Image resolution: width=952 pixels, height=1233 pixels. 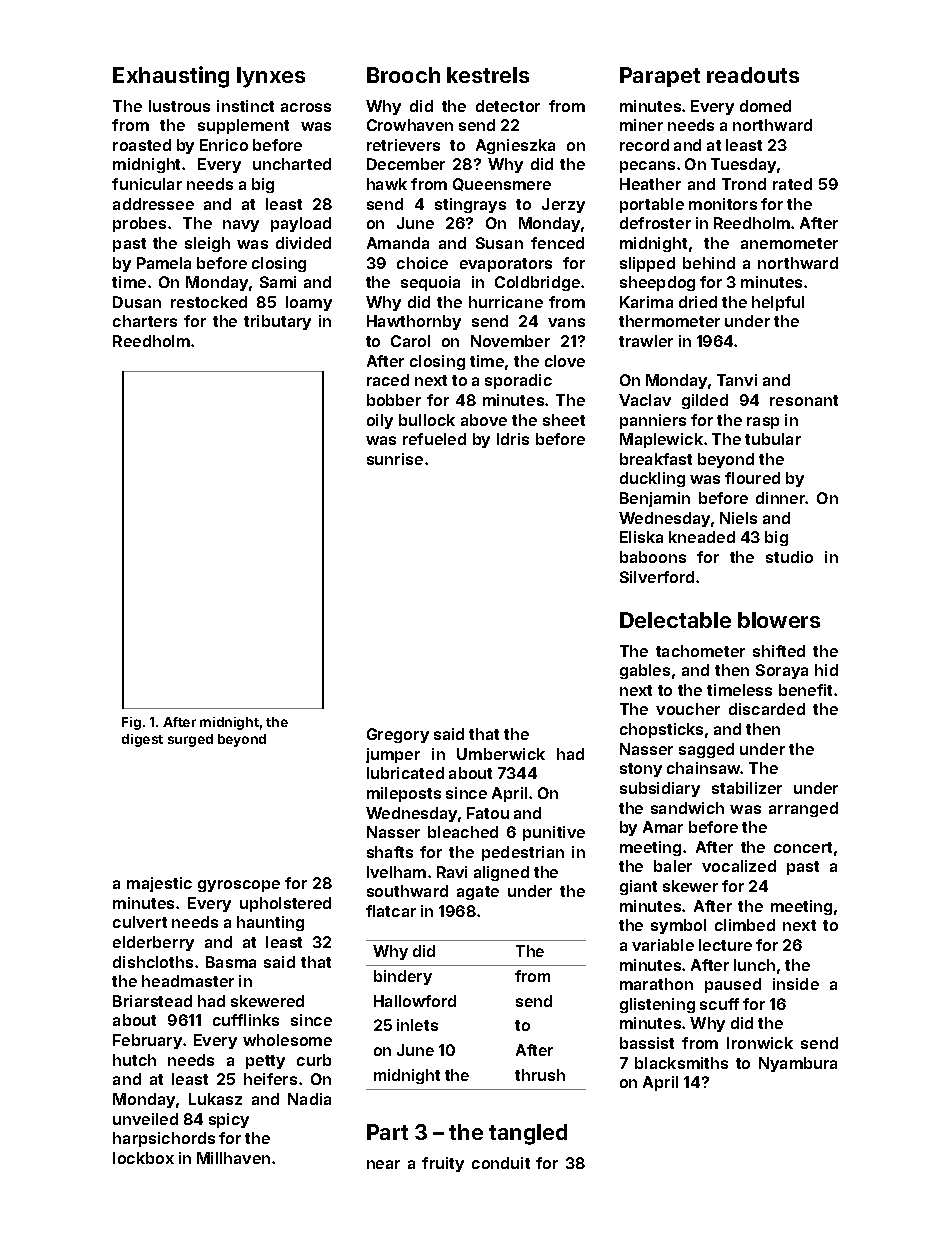 I want to click on evaporators, so click(x=506, y=265).
